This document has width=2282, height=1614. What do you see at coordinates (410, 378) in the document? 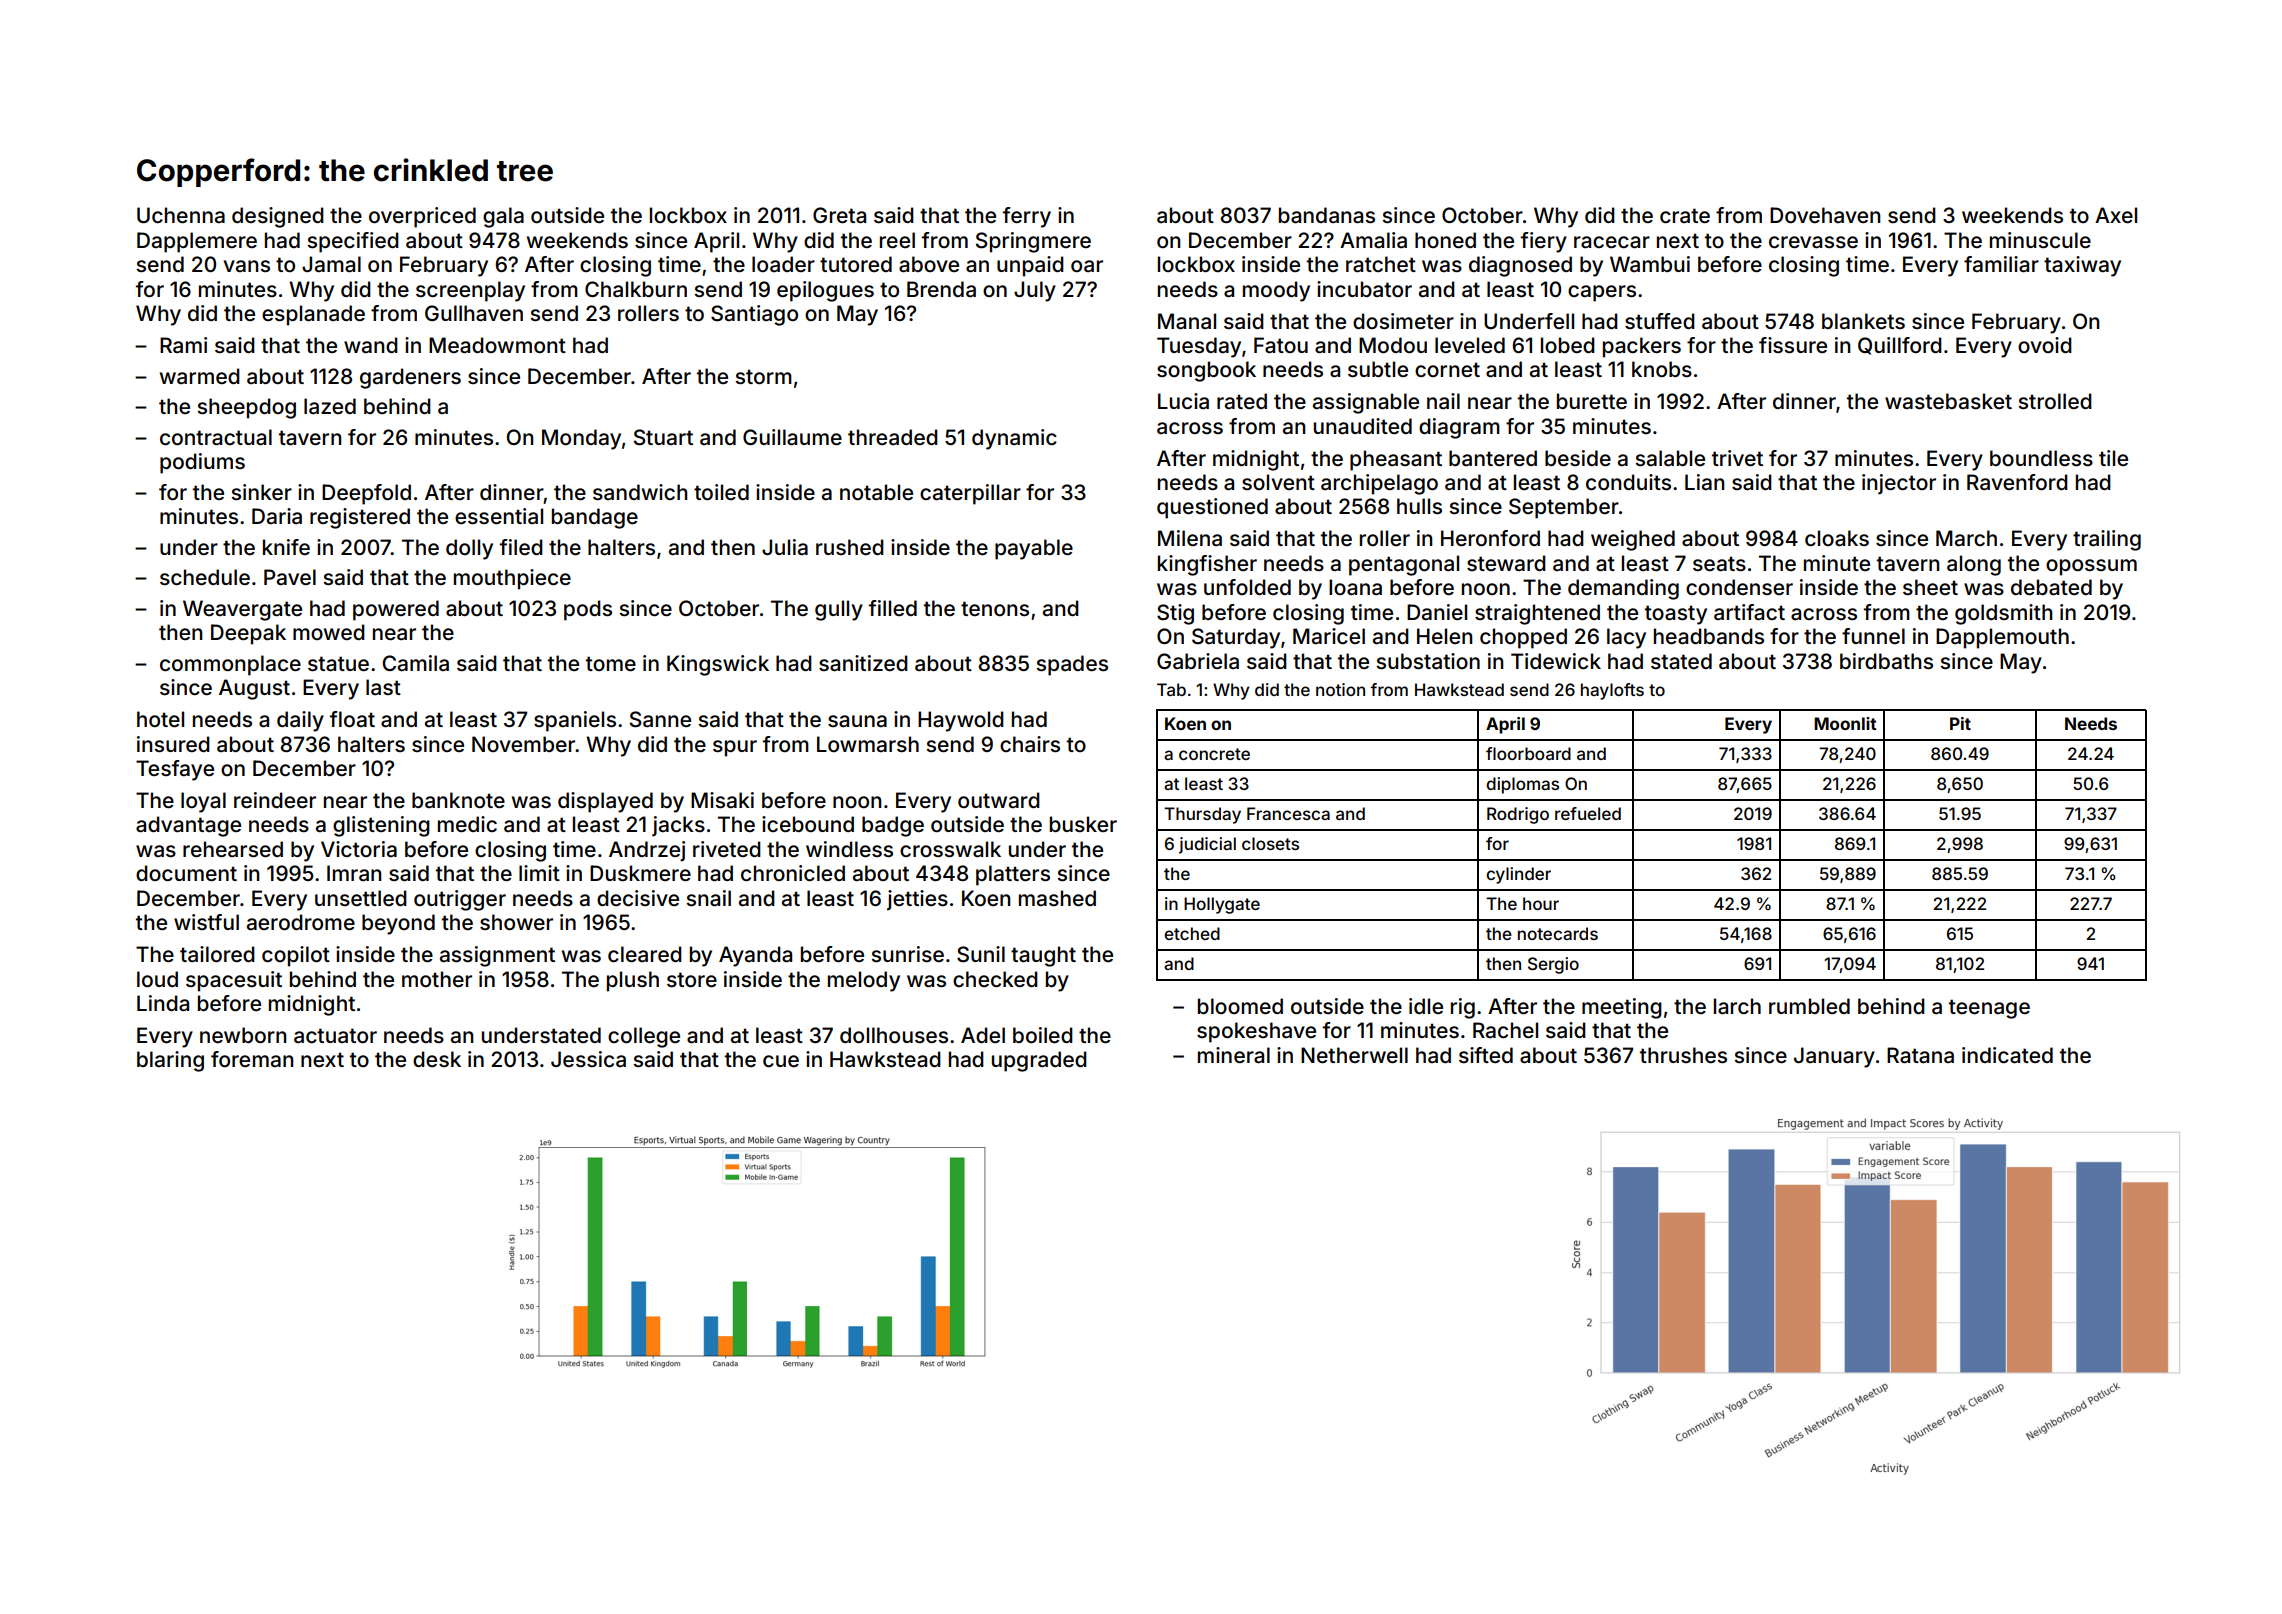
I see `gardeners` at bounding box center [410, 378].
